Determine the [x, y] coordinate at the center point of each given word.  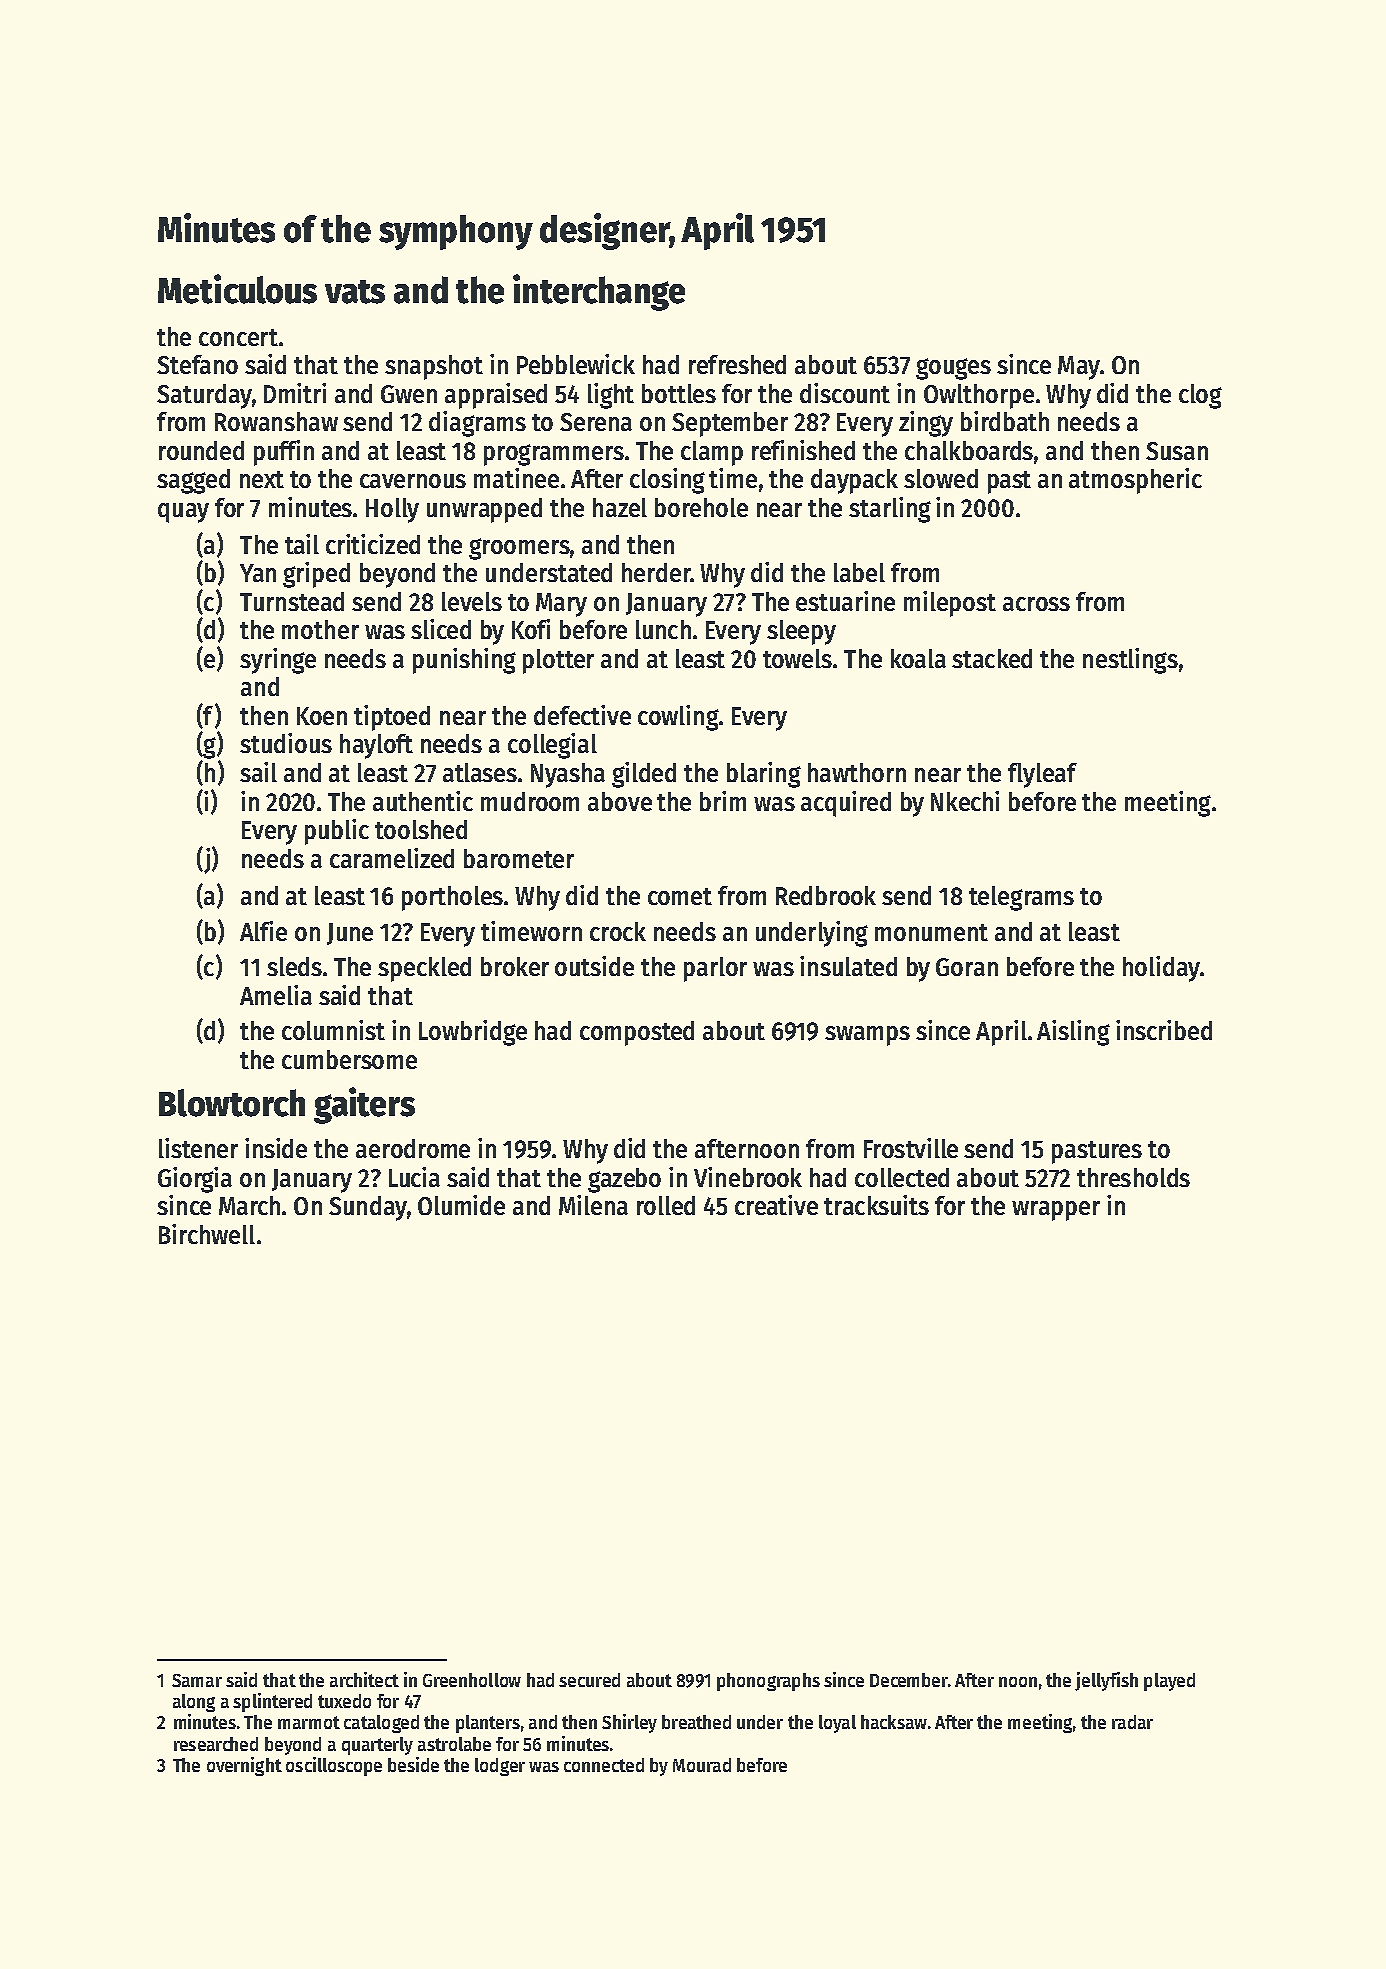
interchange [599, 292]
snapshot [434, 367]
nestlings [1130, 661]
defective [582, 715]
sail [258, 772]
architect [364, 1679]
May [1079, 368]
